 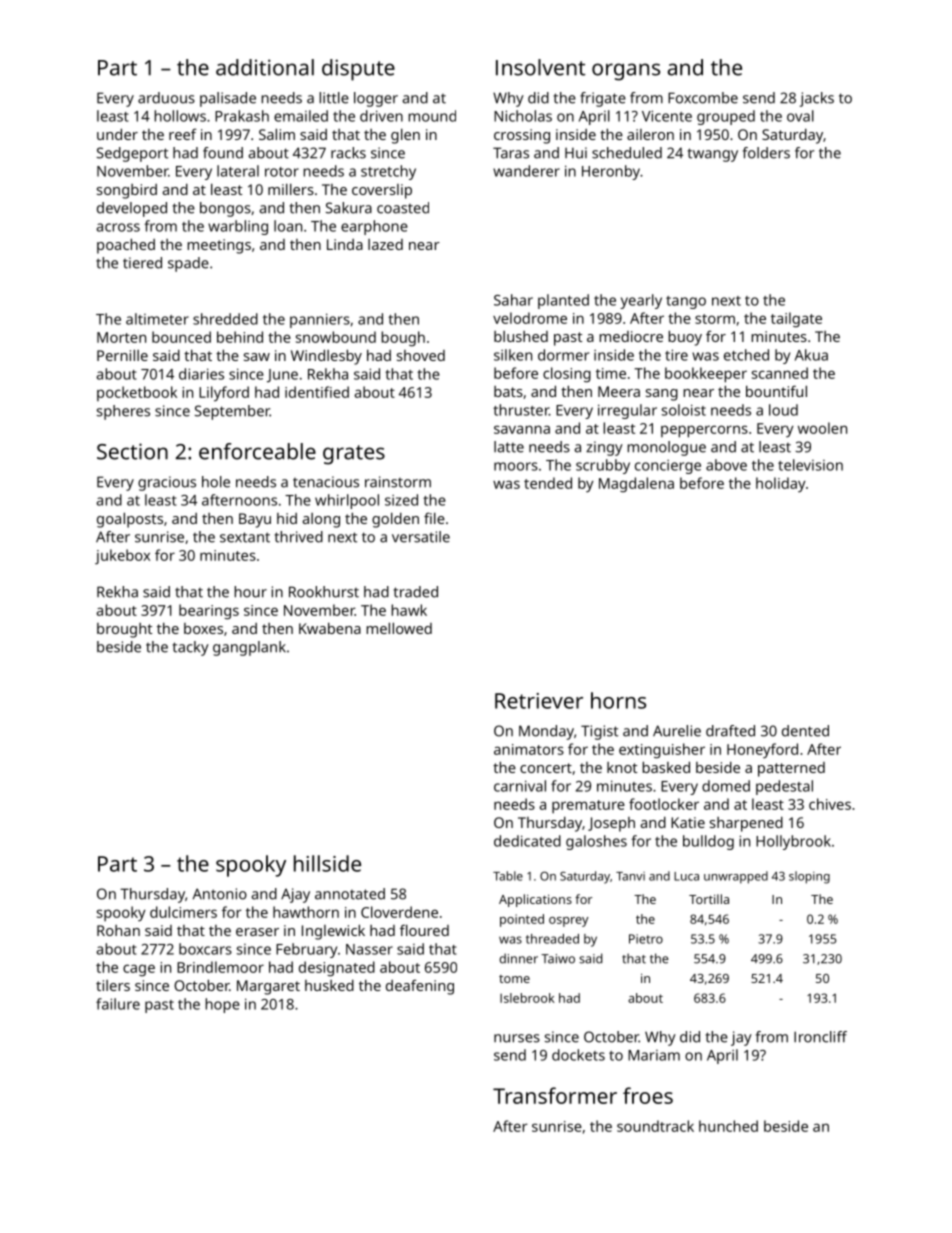 What do you see at coordinates (265, 67) in the image?
I see `additional` at bounding box center [265, 67].
